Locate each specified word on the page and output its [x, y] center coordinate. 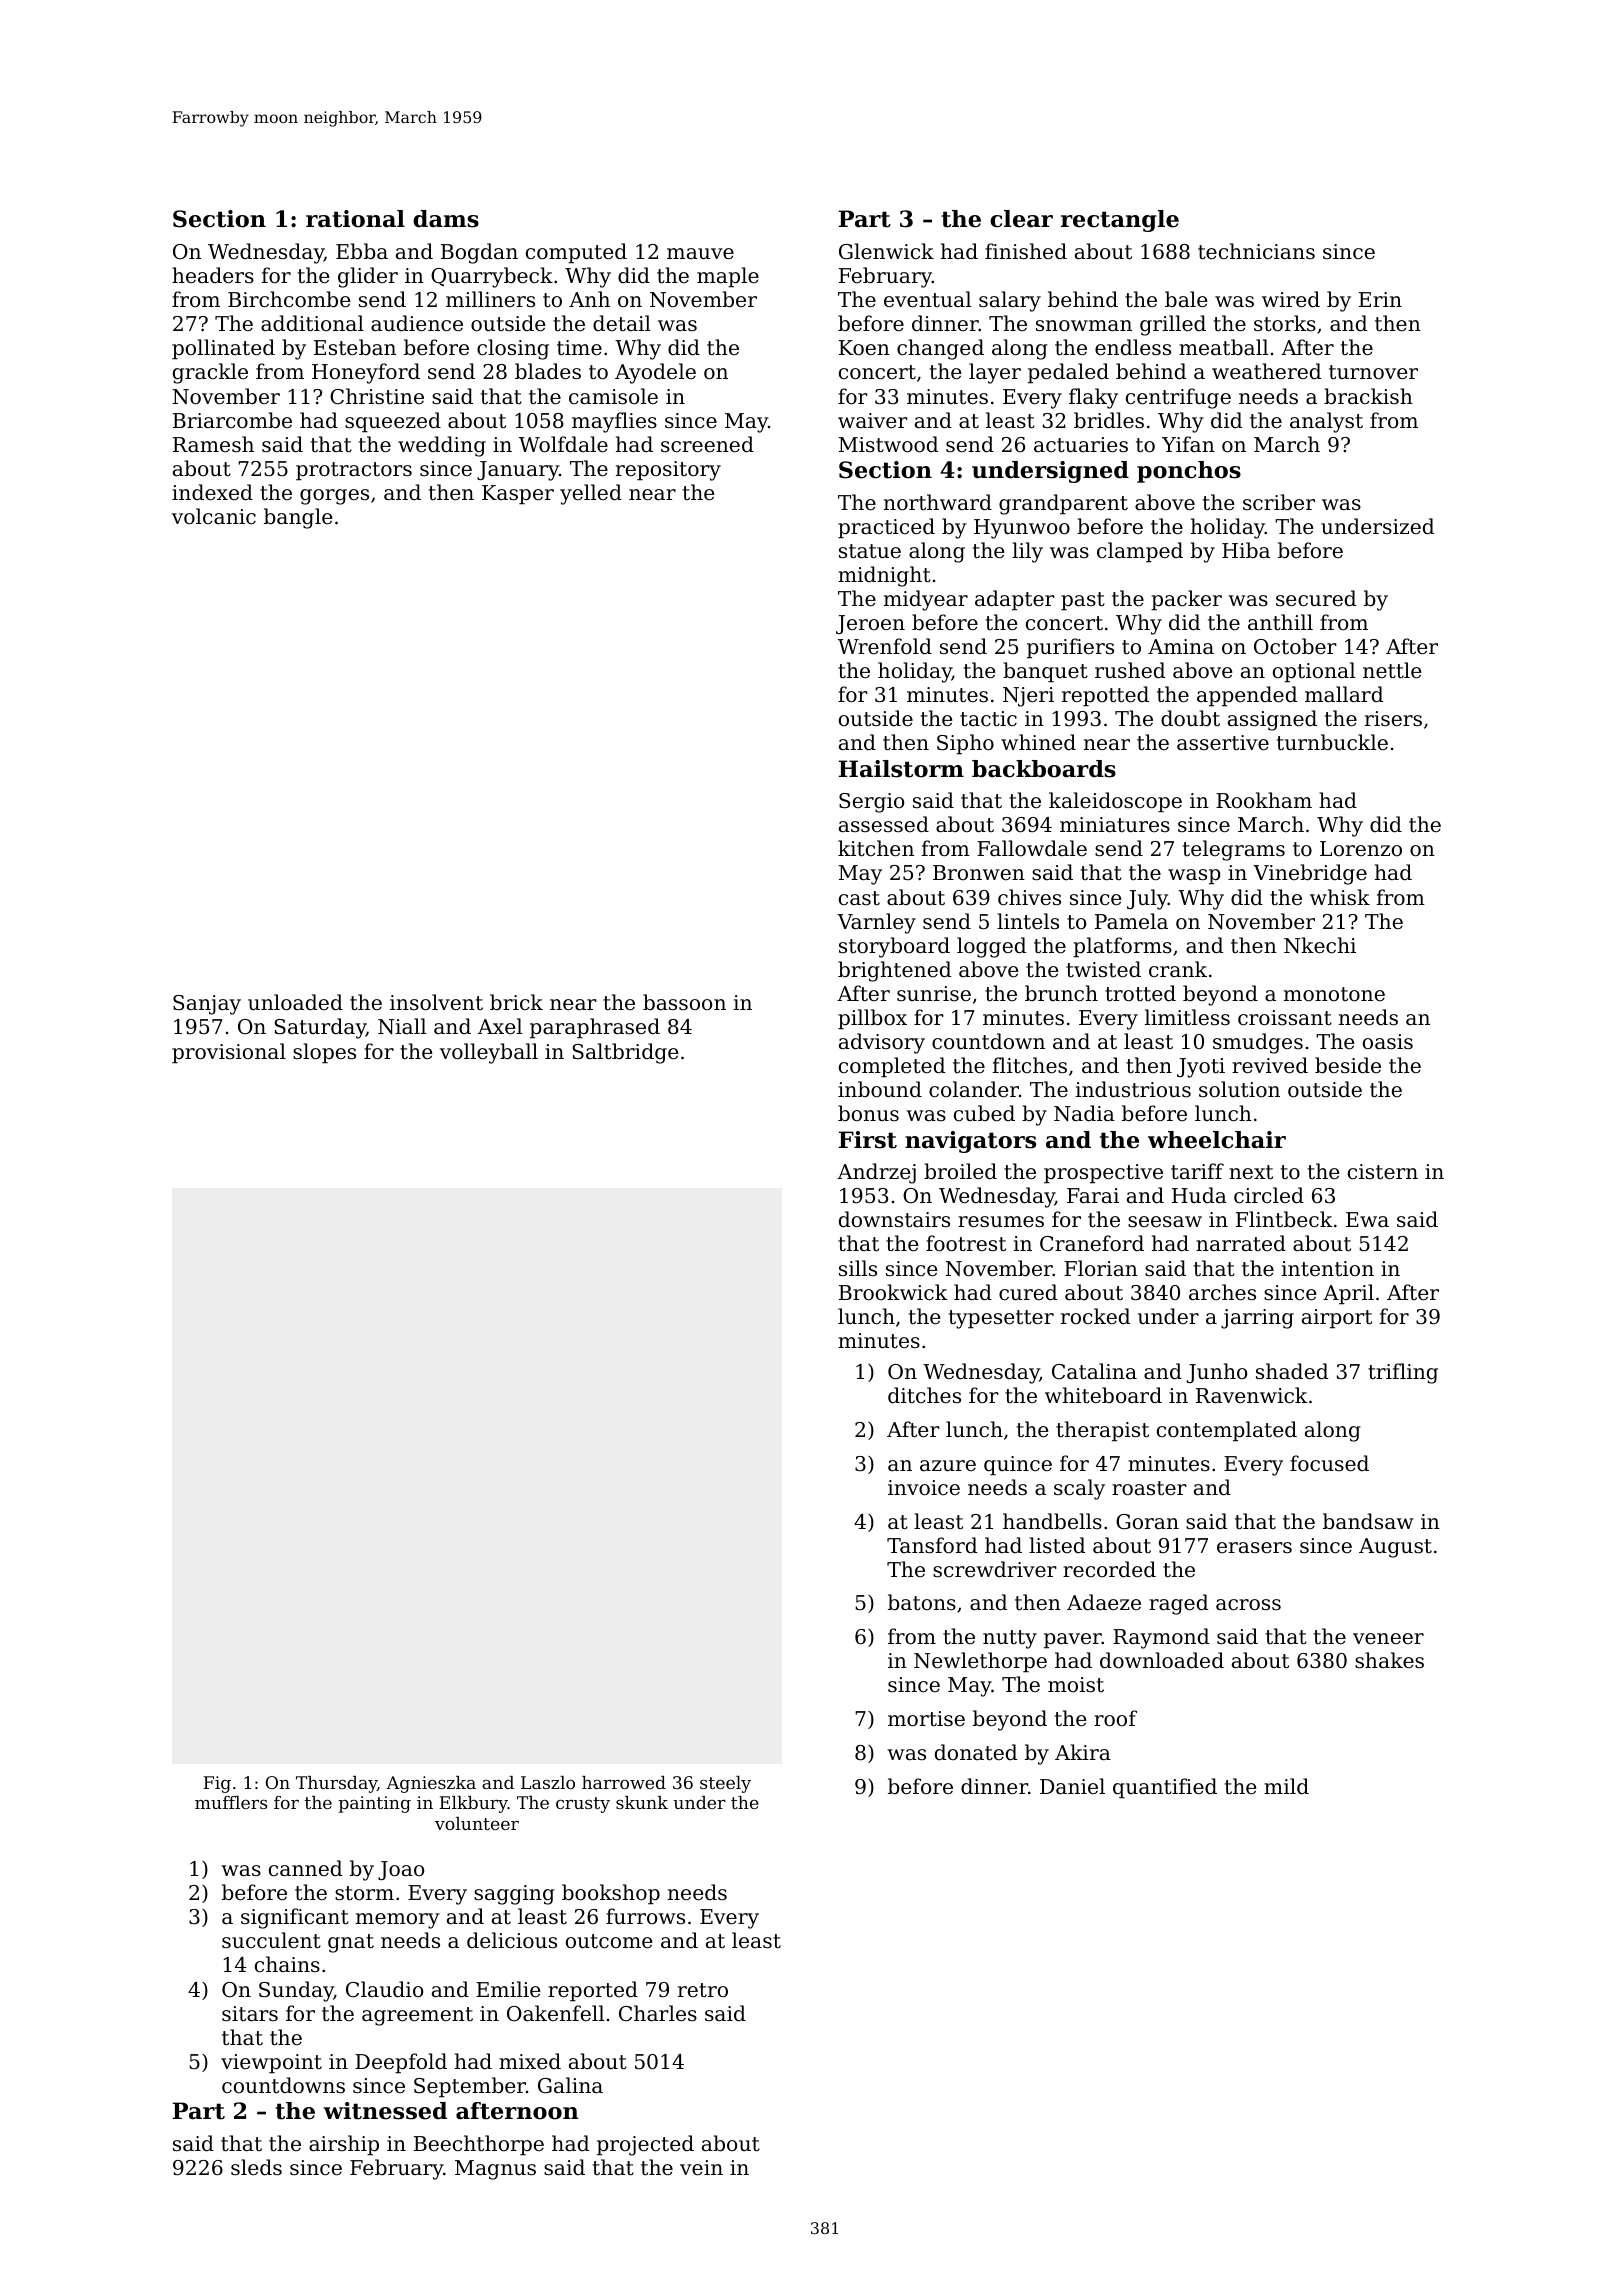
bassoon [684, 1002]
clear [1021, 219]
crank [1178, 969]
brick [516, 1002]
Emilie [508, 1989]
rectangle [1120, 221]
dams [446, 219]
